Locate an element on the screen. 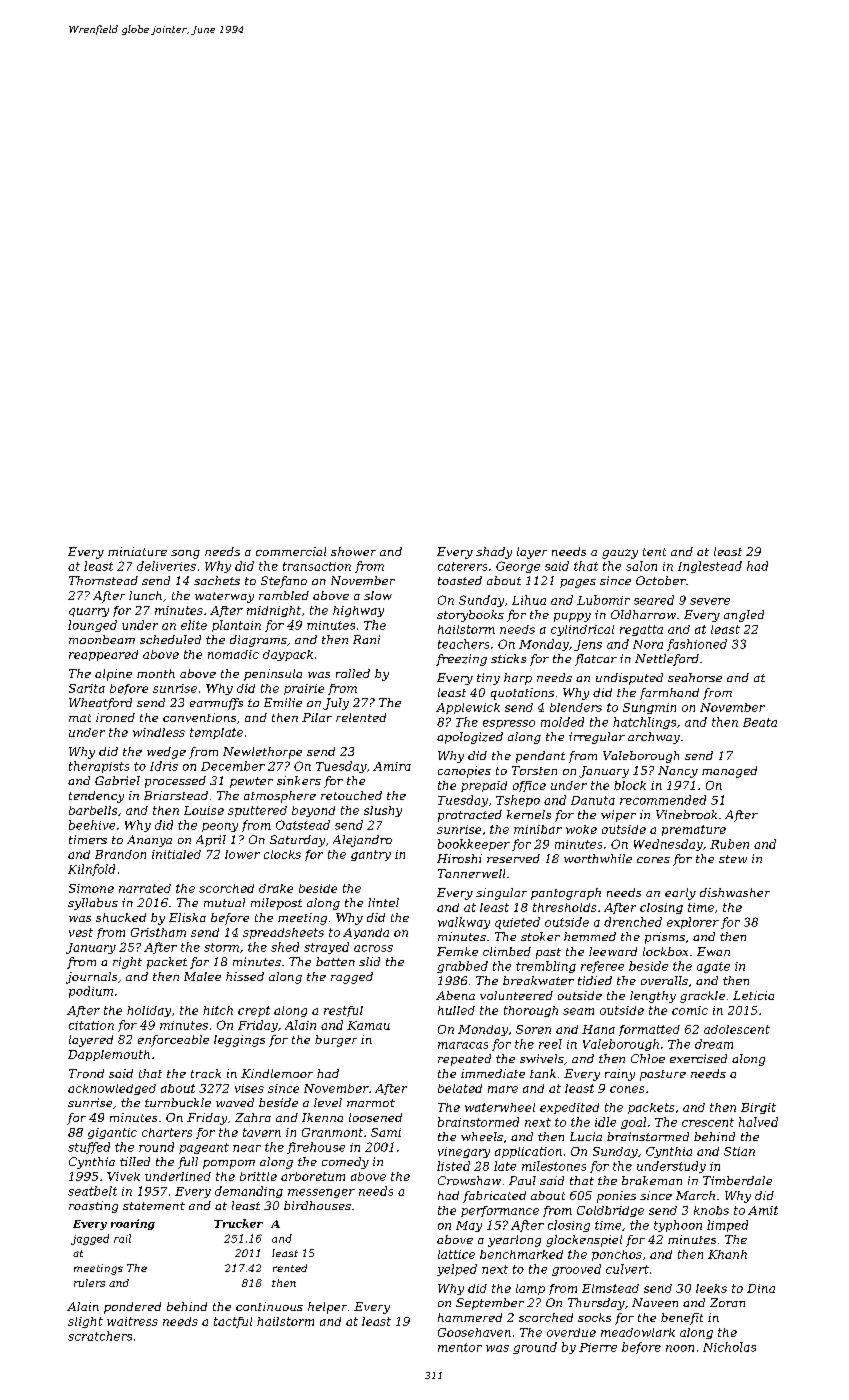  Leticia is located at coordinates (753, 995).
